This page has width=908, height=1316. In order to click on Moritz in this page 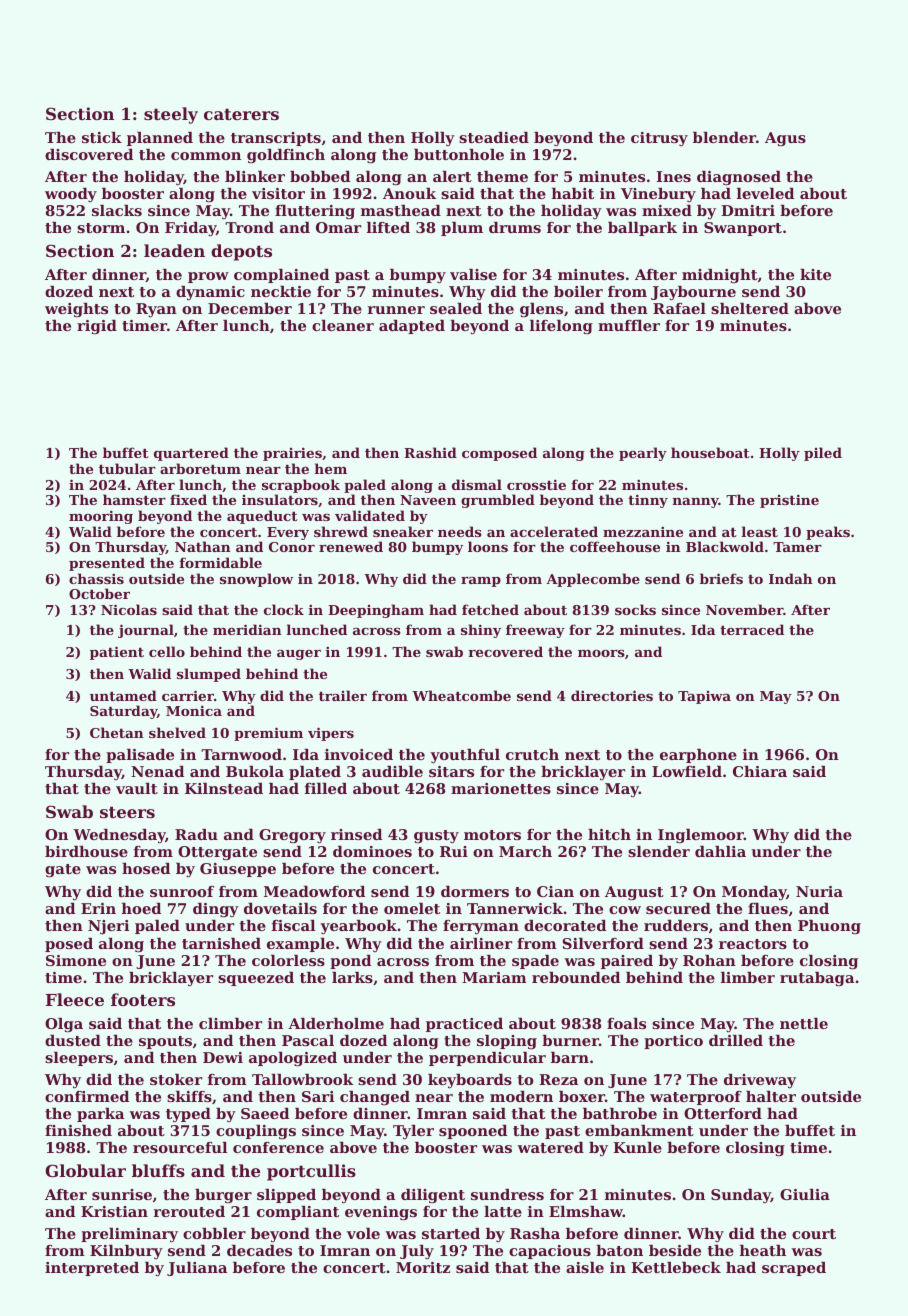, I will do `click(423, 1267)`.
